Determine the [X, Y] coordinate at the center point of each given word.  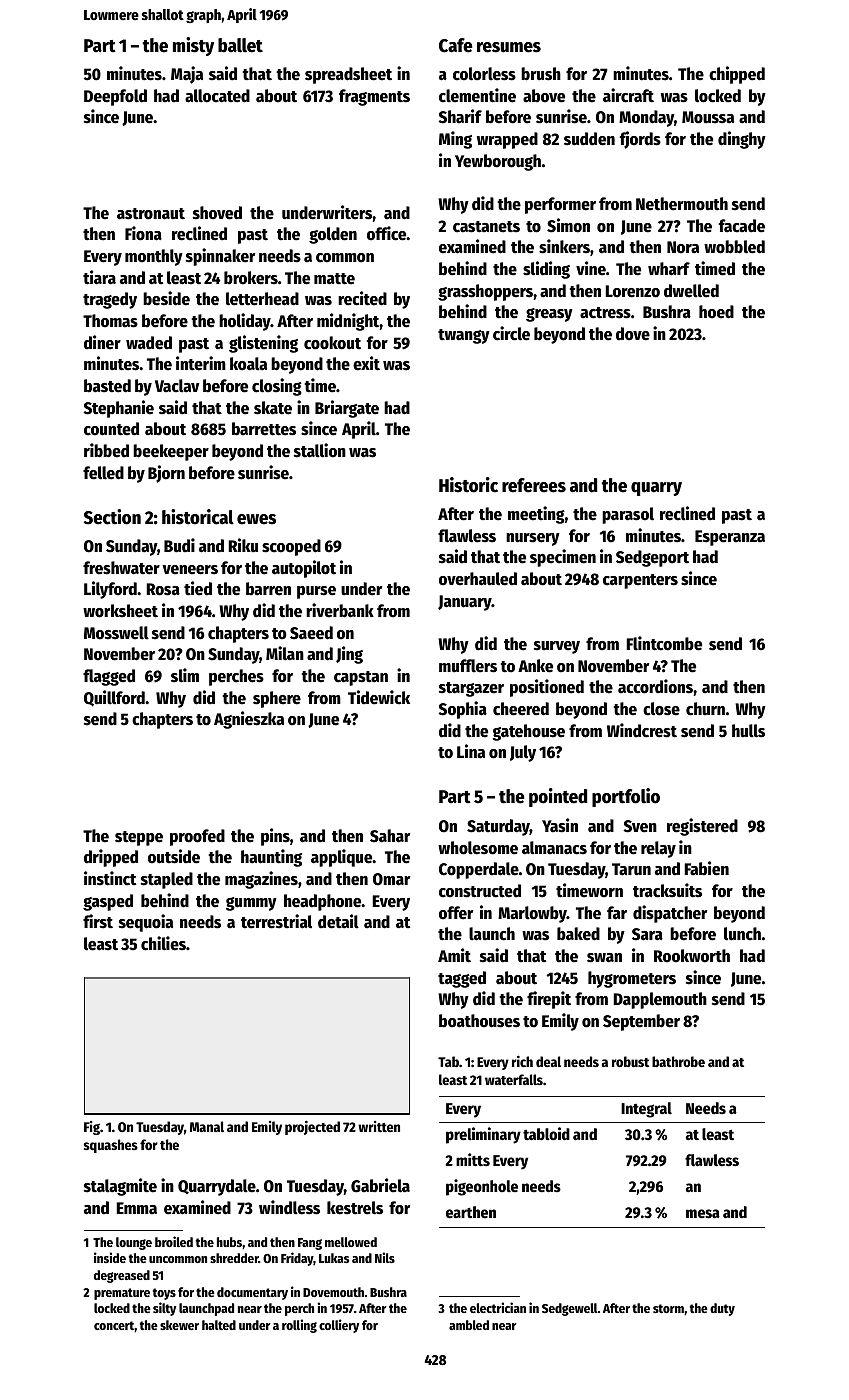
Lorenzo [632, 291]
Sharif [460, 116]
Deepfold [115, 97]
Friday [297, 1259]
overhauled [478, 579]
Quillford [114, 698]
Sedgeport [652, 558]
